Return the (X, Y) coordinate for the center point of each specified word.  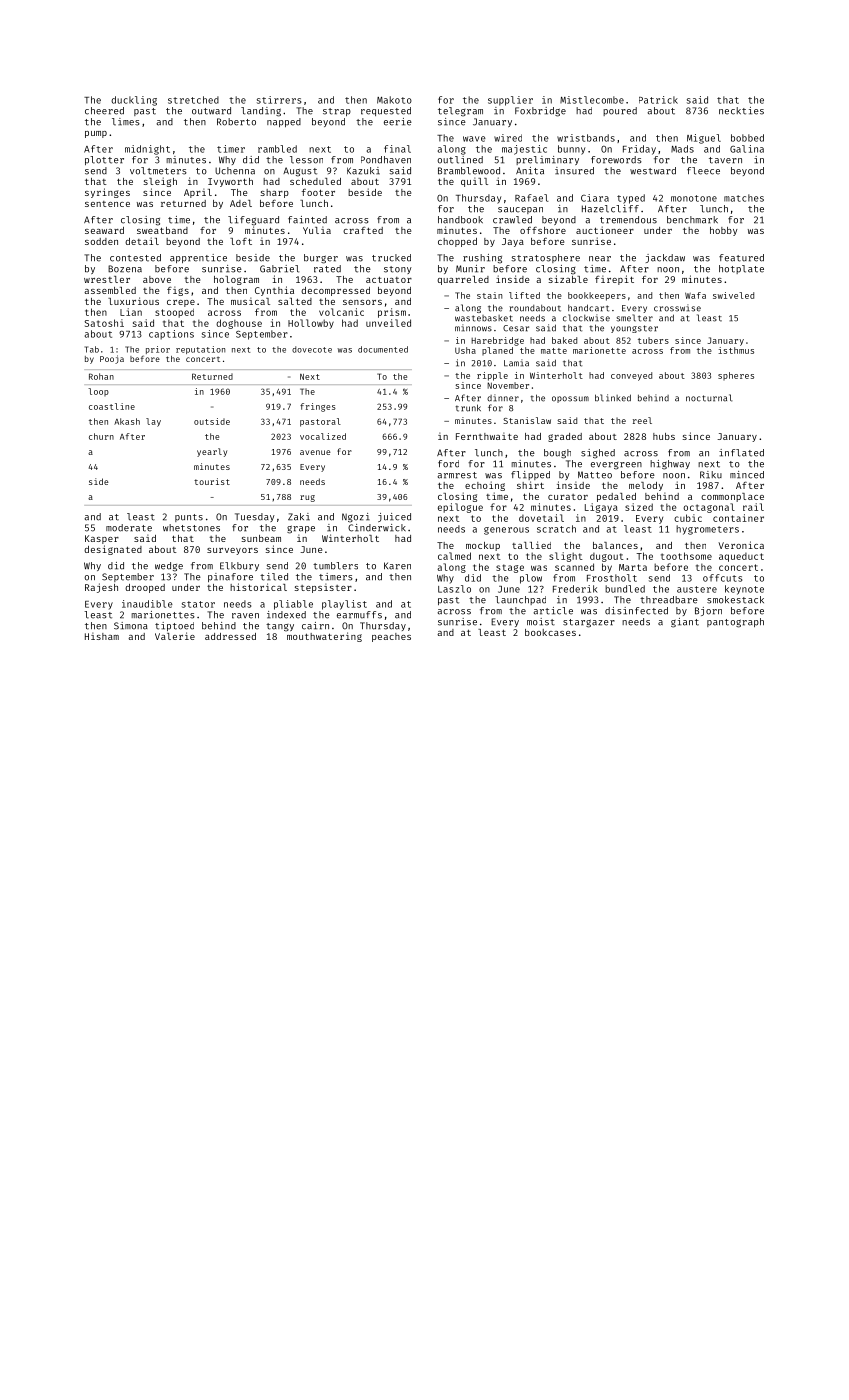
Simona (131, 626)
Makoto (394, 100)
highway (670, 465)
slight (566, 557)
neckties (741, 111)
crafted (363, 230)
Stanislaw (527, 420)
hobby (724, 231)
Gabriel (279, 269)
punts (189, 518)
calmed (454, 556)
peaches (391, 637)
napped (284, 122)
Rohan (101, 376)
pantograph (735, 623)
